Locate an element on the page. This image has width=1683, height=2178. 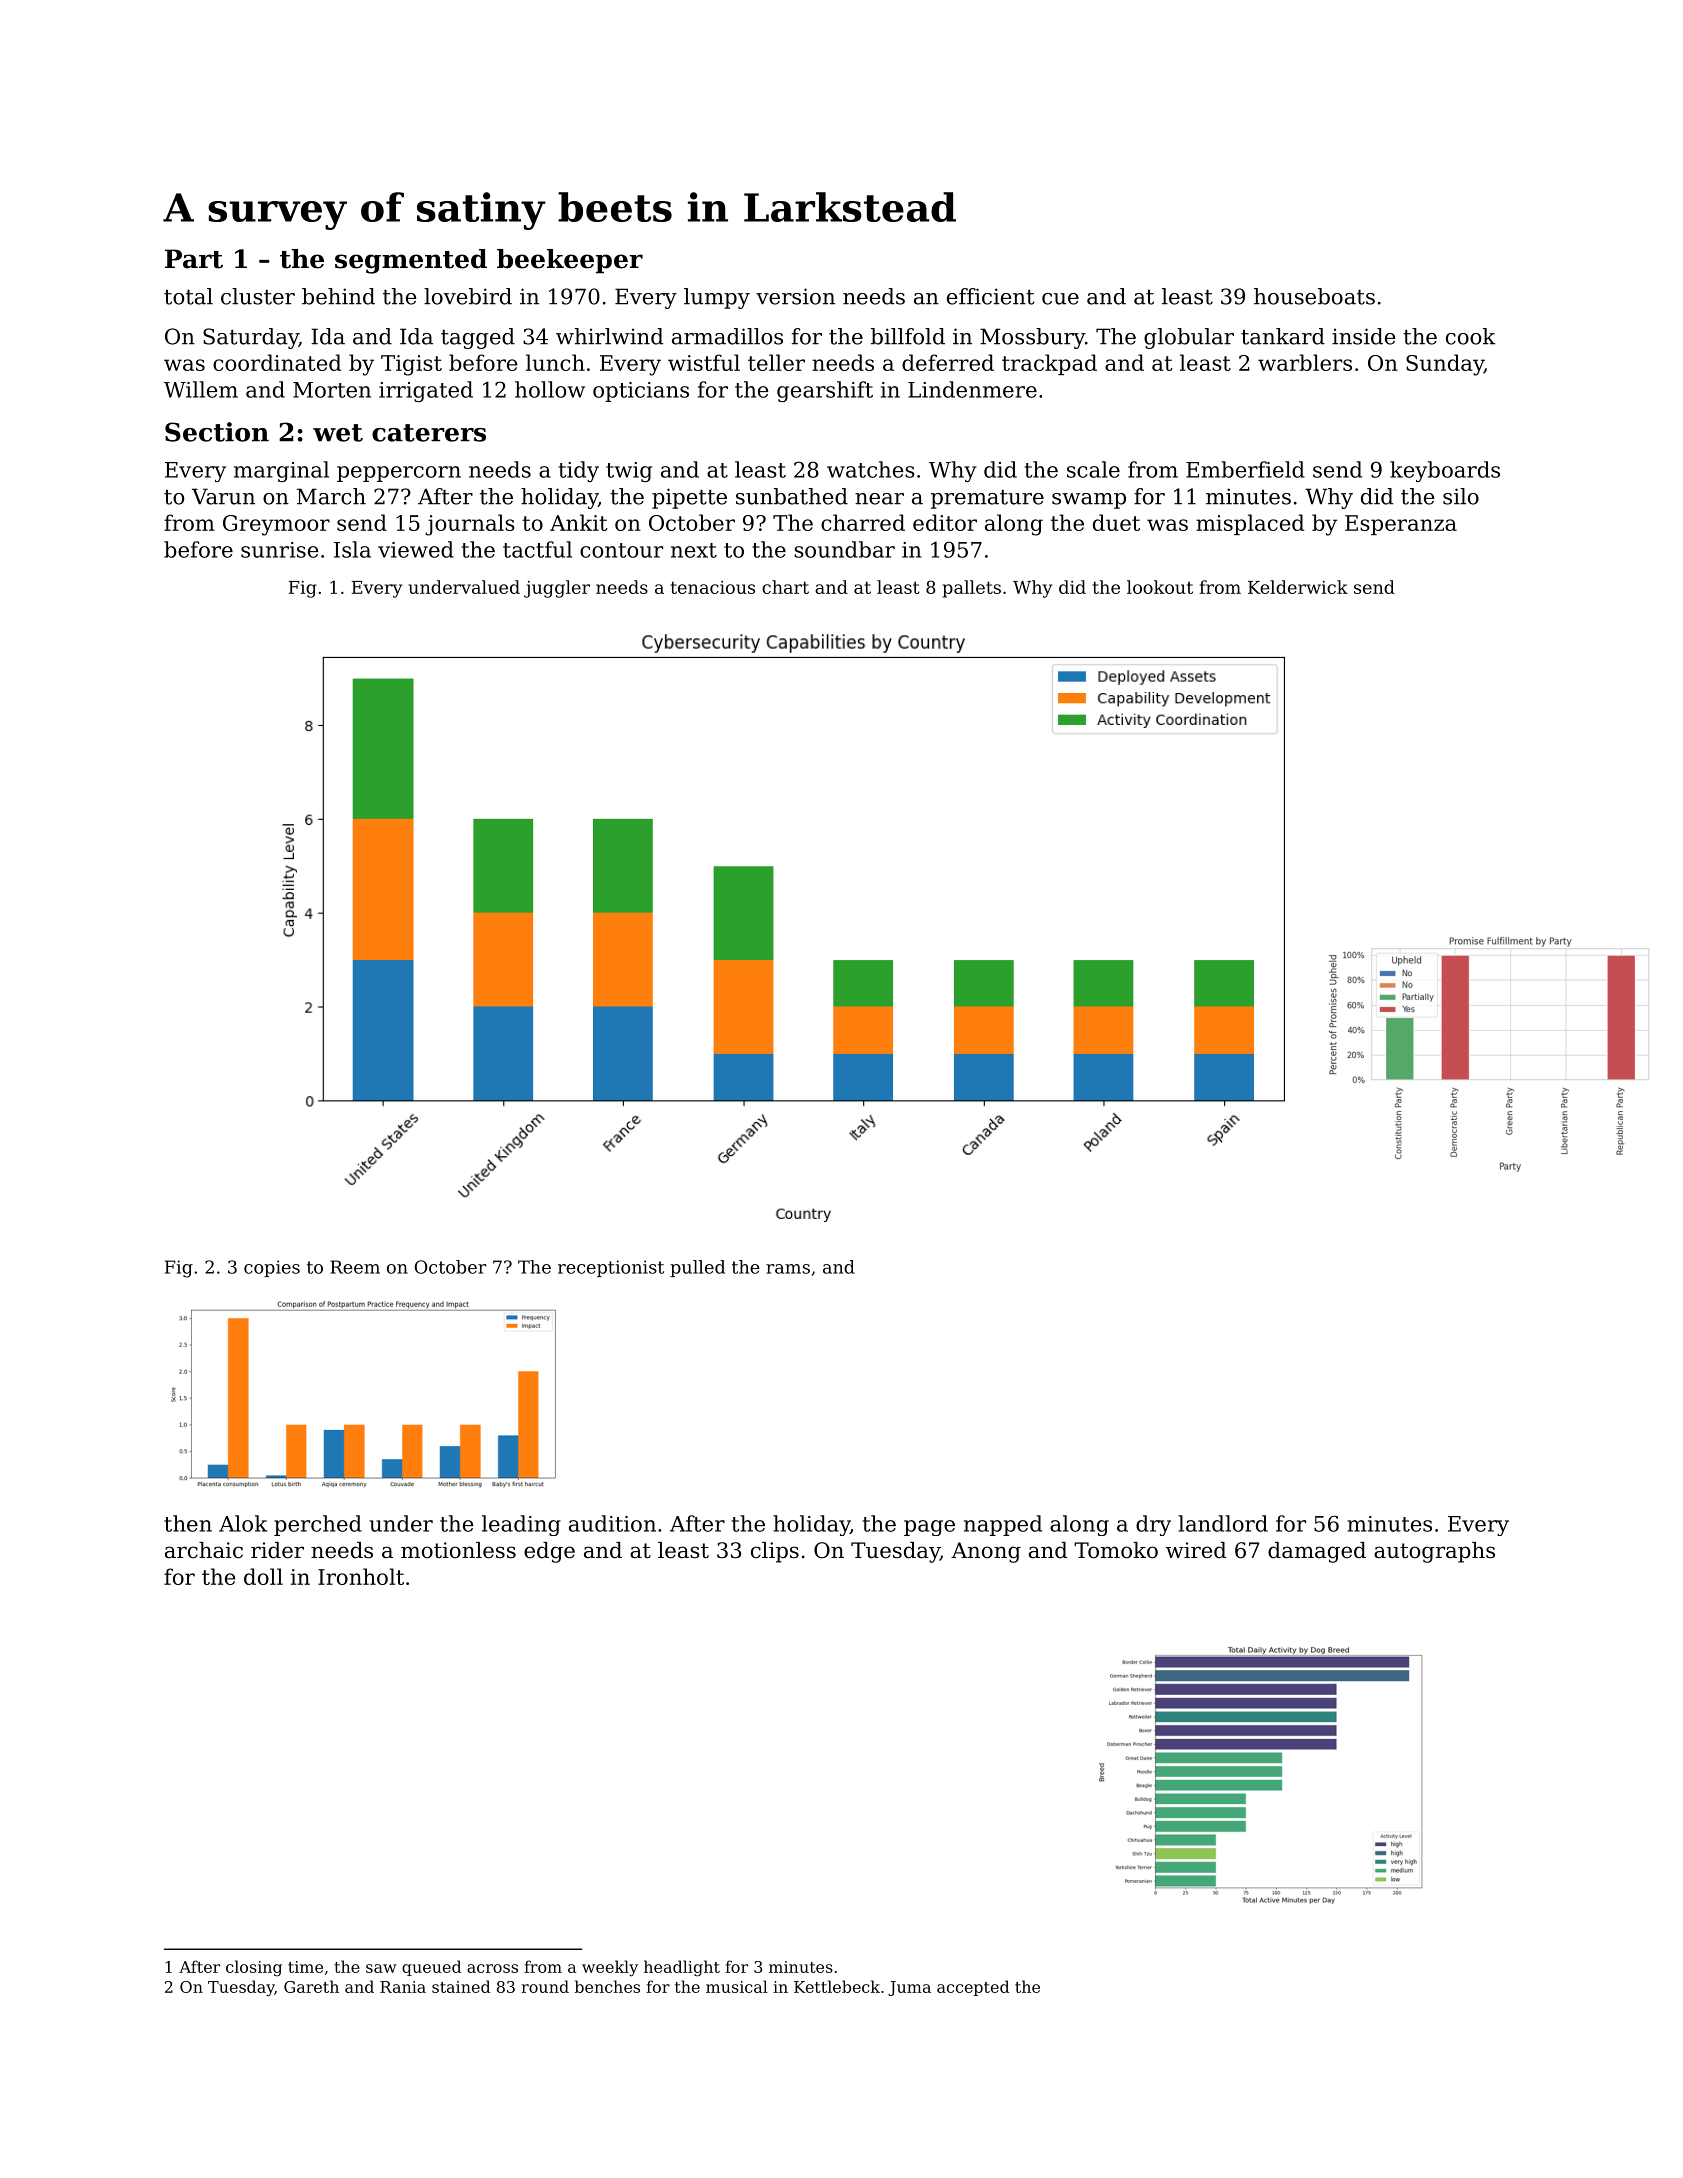
Kelderwick is located at coordinates (1298, 587).
